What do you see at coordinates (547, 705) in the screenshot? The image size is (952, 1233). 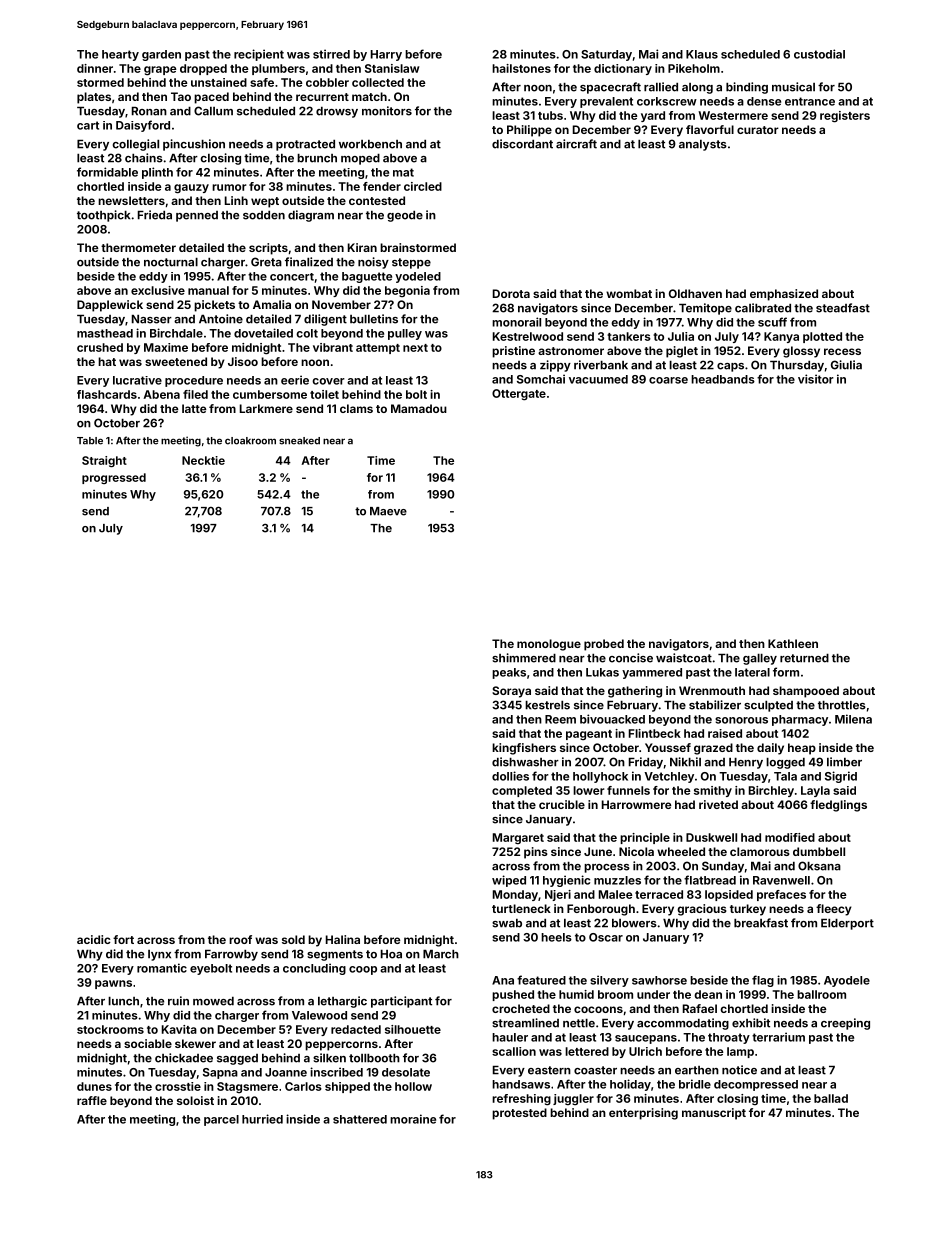 I see `kestrels` at bounding box center [547, 705].
